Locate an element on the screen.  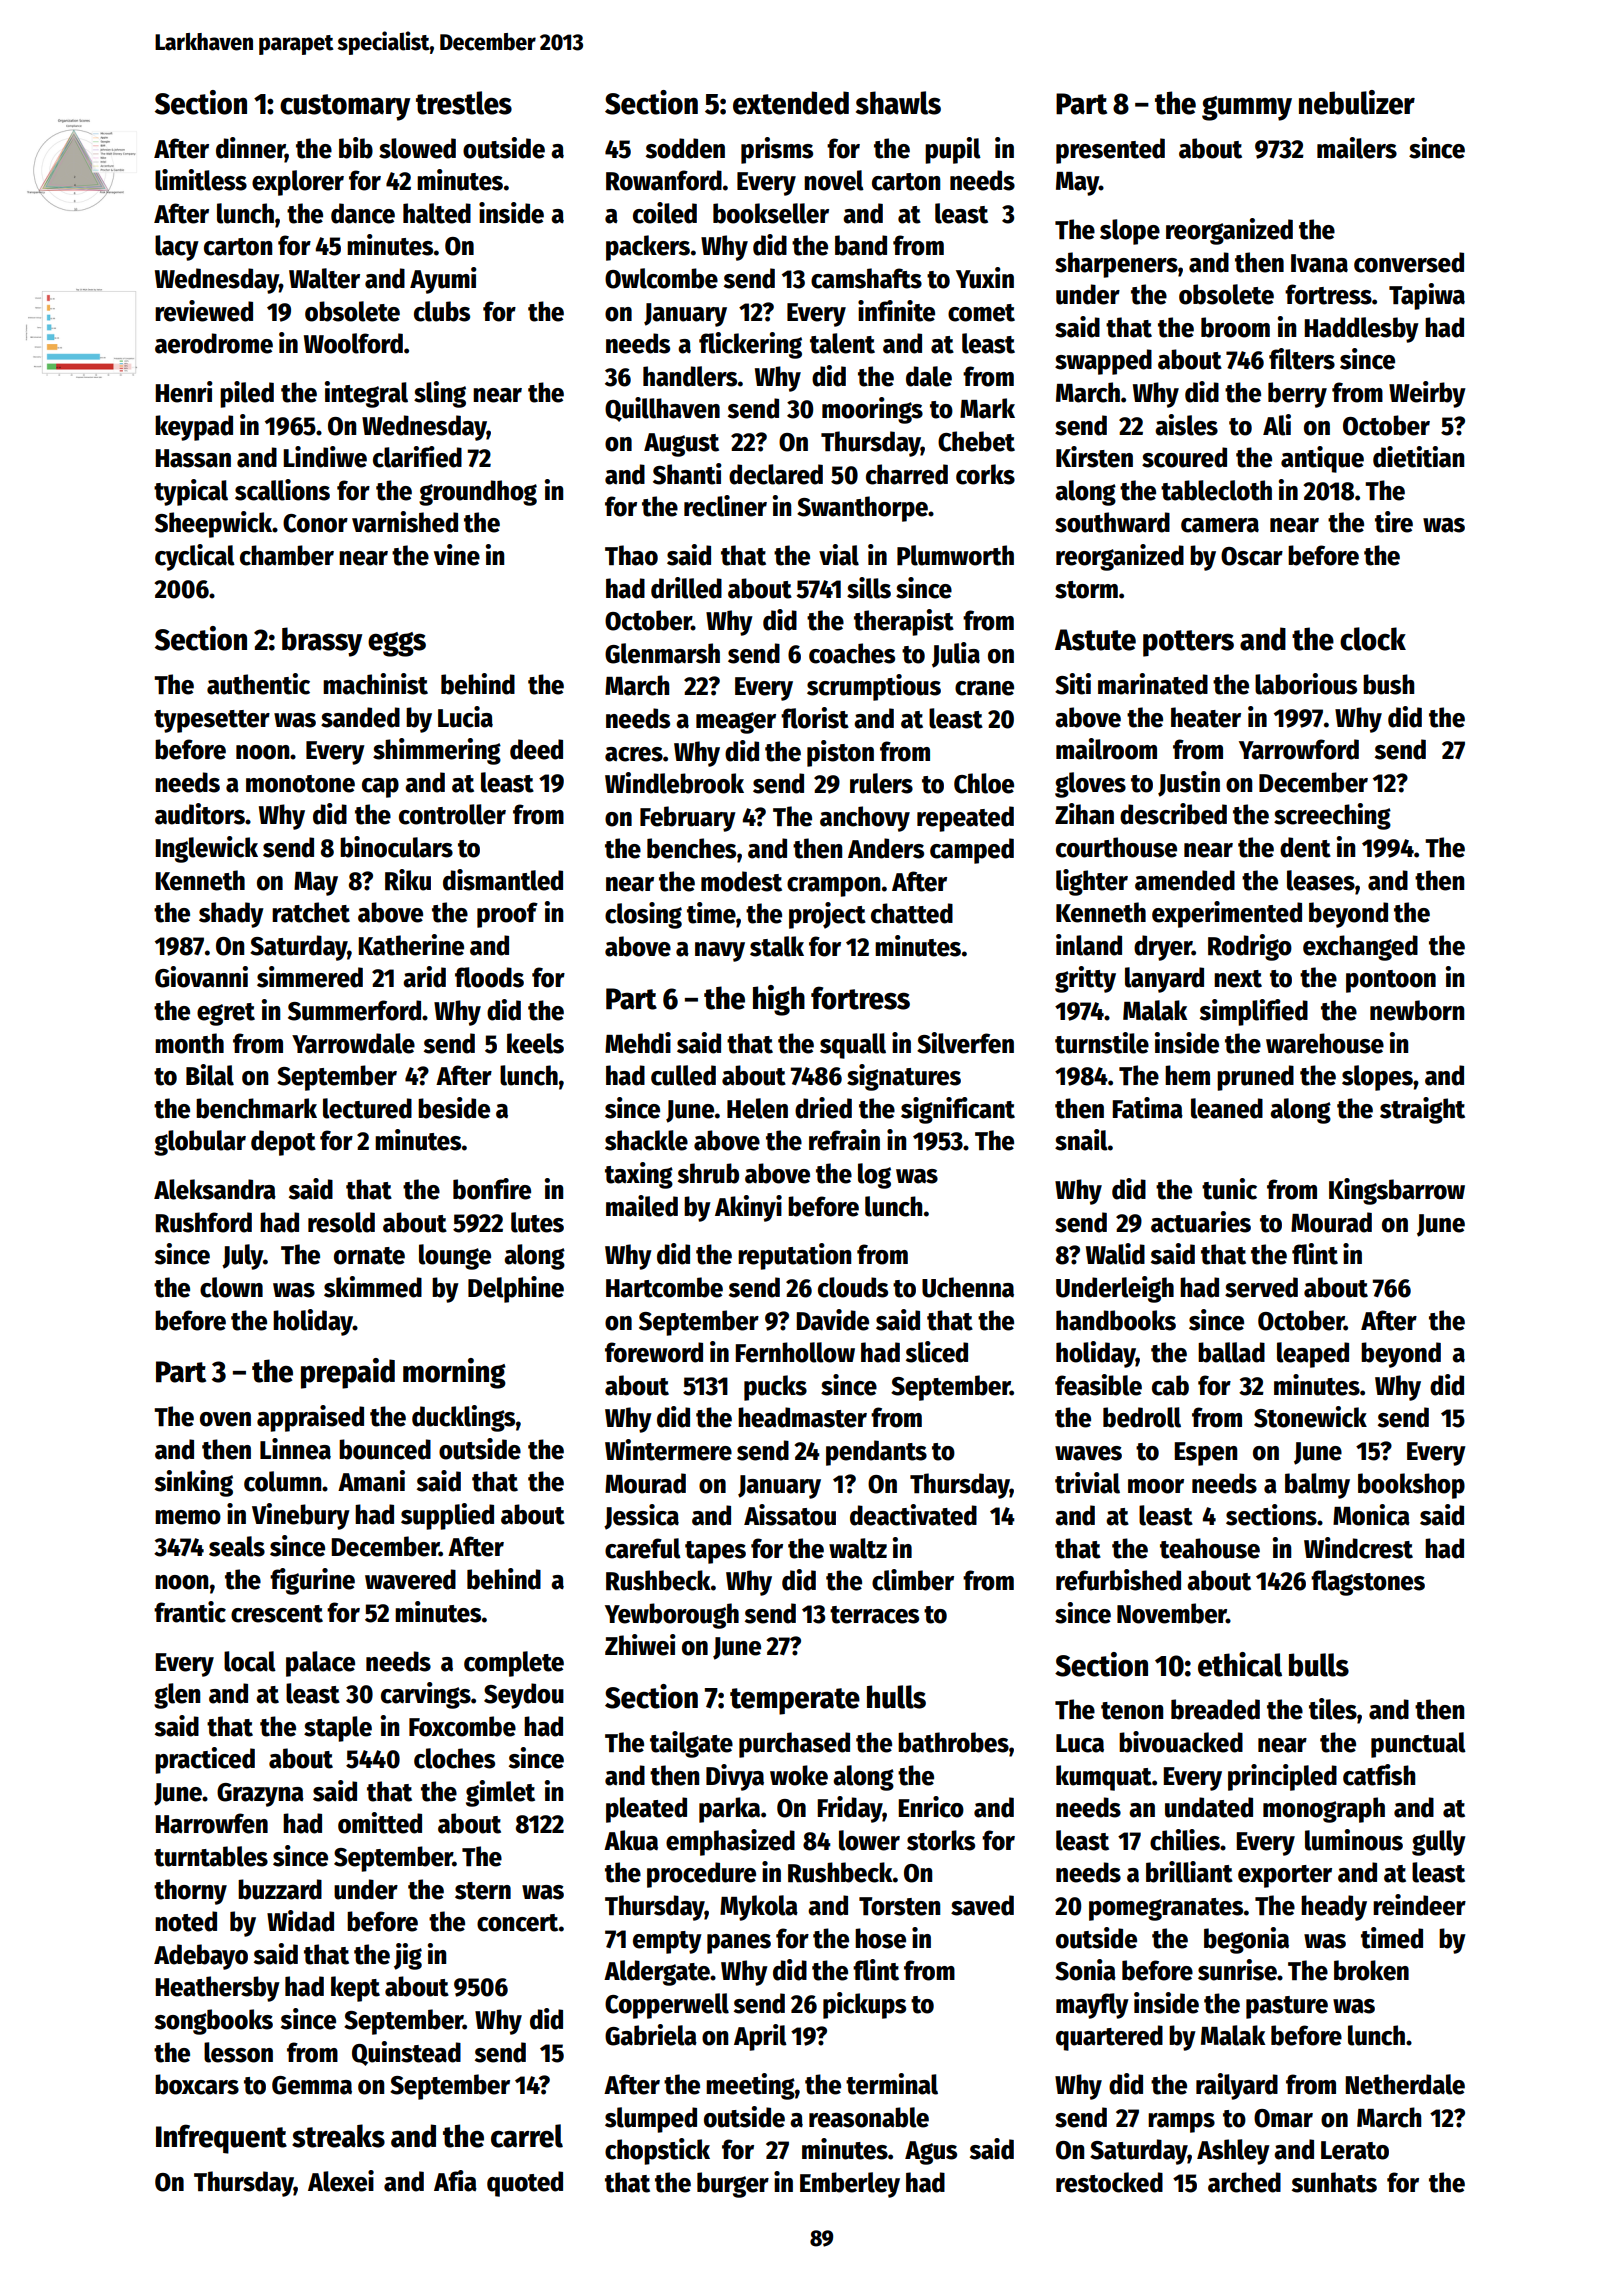
slumped is located at coordinates (651, 2120).
